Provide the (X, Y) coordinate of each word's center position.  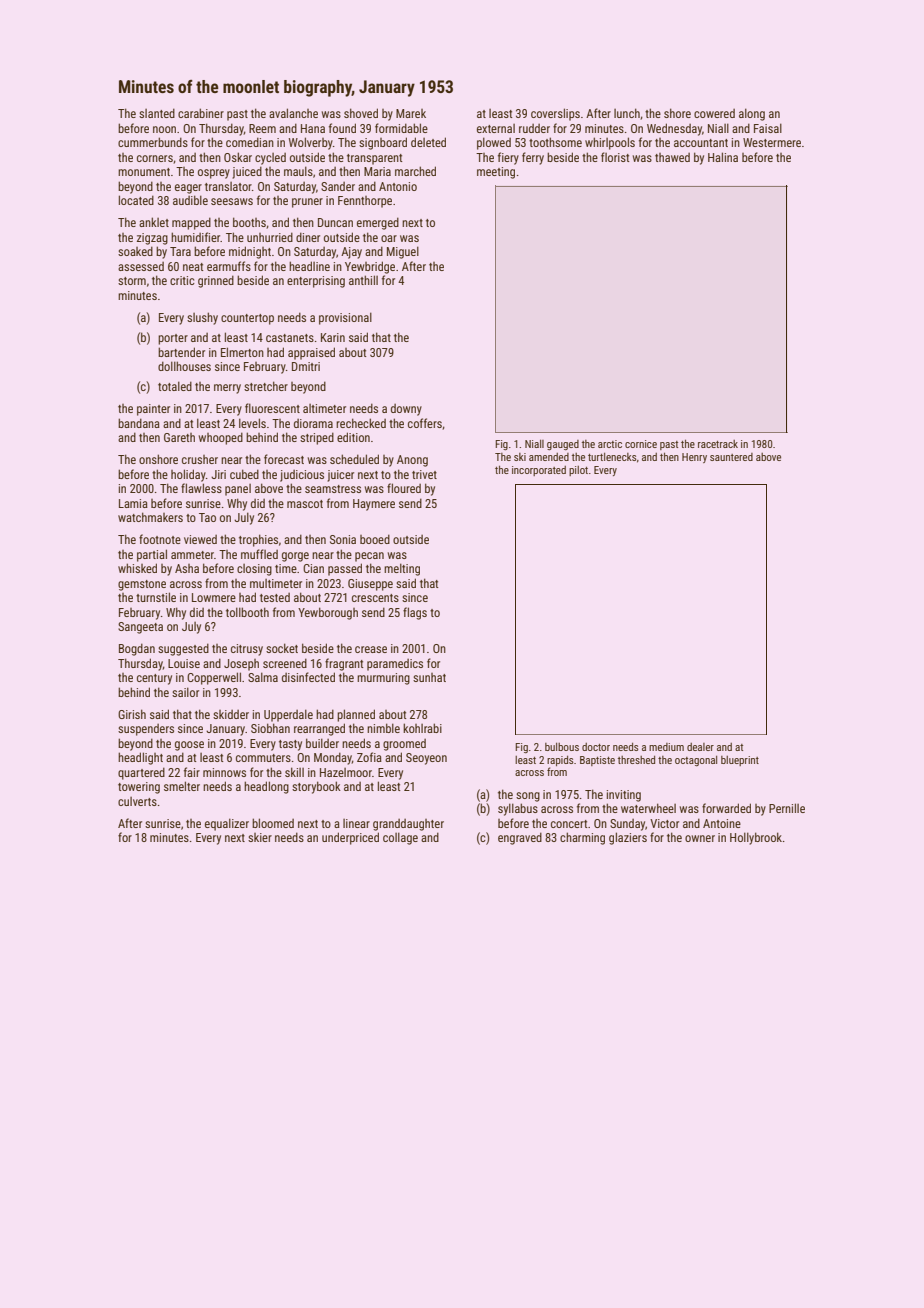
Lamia (133, 503)
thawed (672, 157)
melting (402, 569)
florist (615, 157)
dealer (700, 747)
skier (260, 837)
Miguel (403, 252)
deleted (428, 142)
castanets (290, 338)
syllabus (518, 809)
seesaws (232, 201)
